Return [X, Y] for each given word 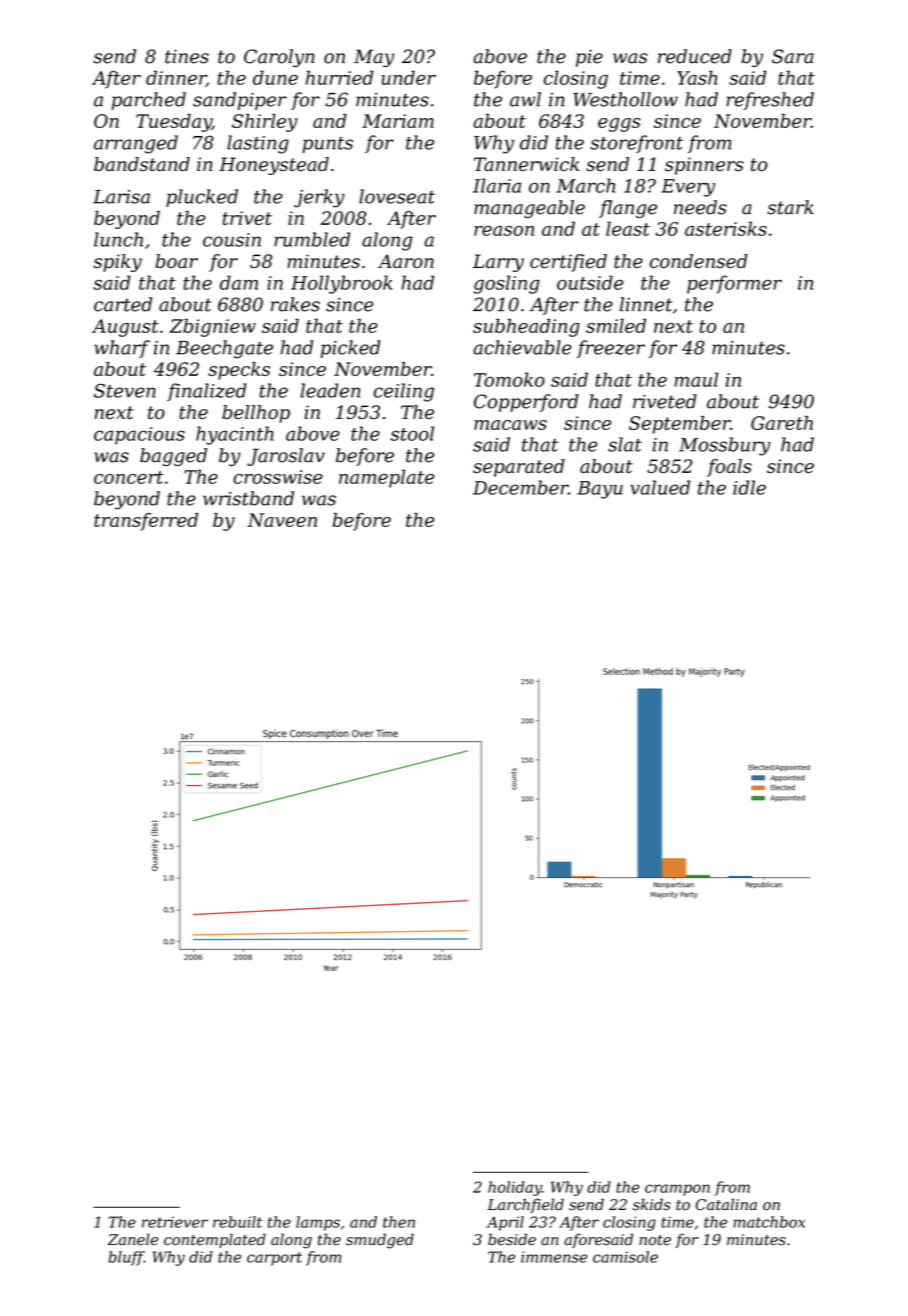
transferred [146, 522]
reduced [695, 56]
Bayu [600, 490]
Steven [125, 390]
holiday [515, 1188]
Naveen [282, 520]
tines [187, 56]
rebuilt [237, 1222]
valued [660, 487]
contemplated [215, 1240]
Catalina [726, 1204]
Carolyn [279, 58]
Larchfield [525, 1205]
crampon [677, 1190]
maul [696, 379]
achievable [522, 347]
